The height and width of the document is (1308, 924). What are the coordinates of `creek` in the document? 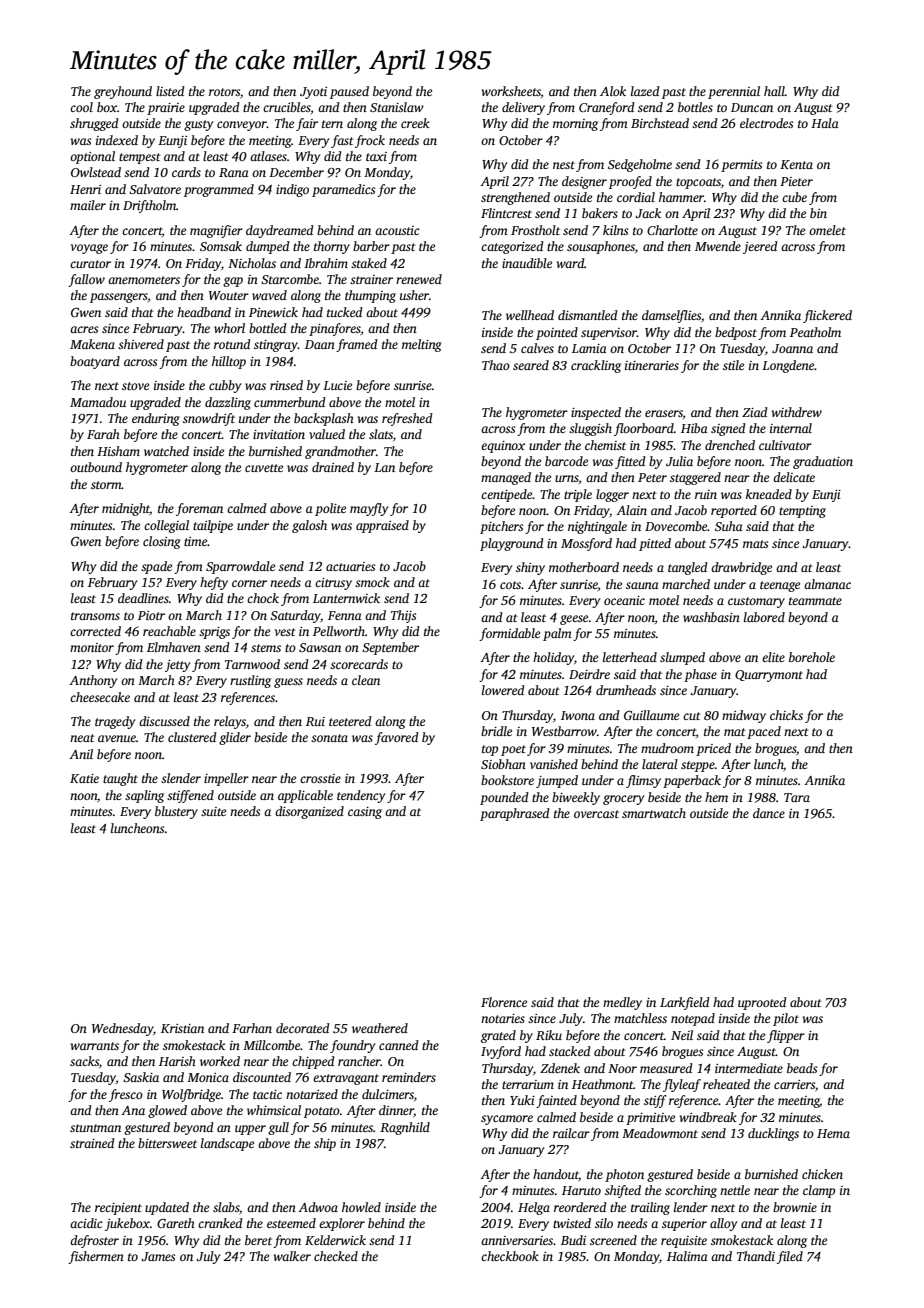 It's located at (415, 123).
